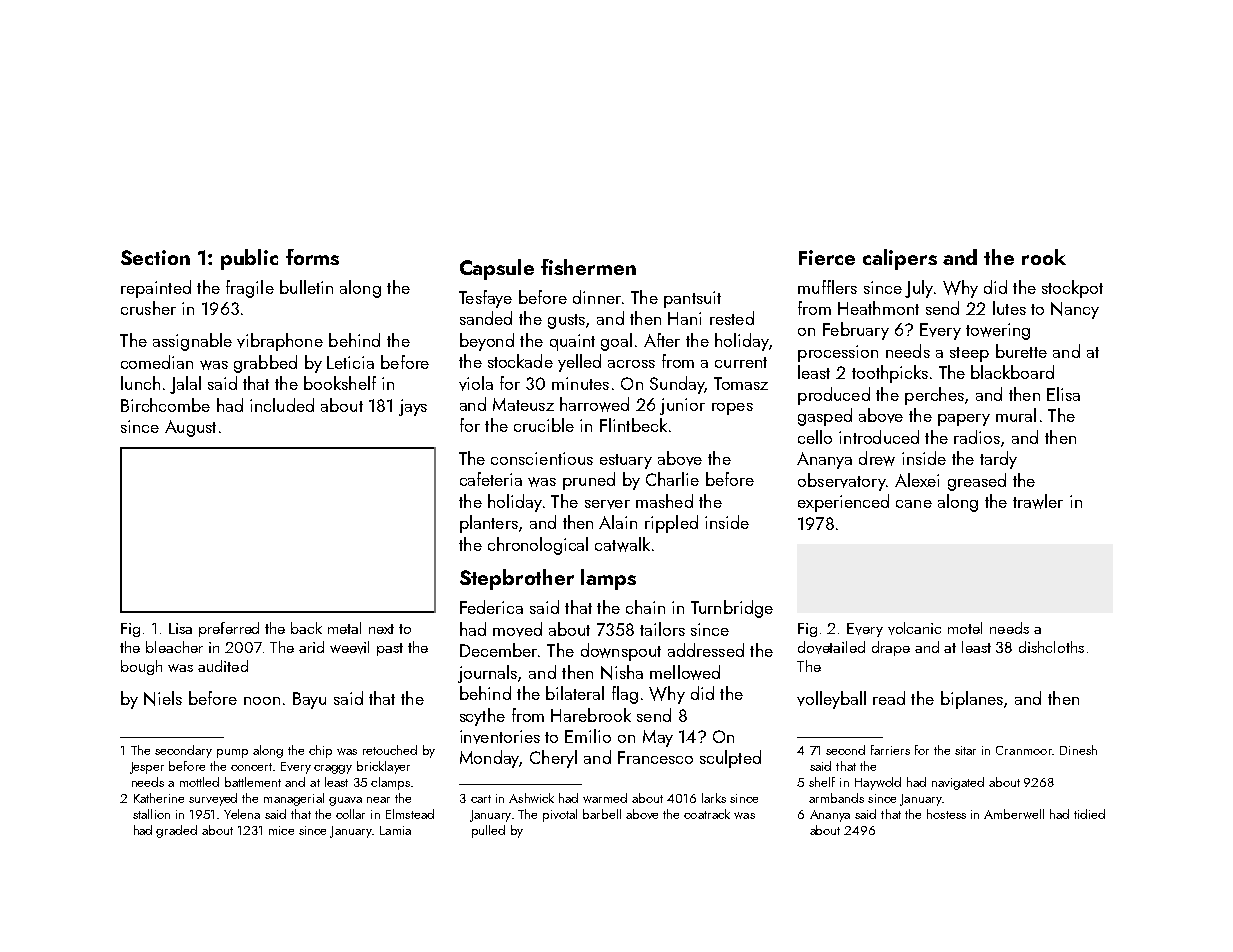  What do you see at coordinates (706, 650) in the screenshot?
I see `addressed` at bounding box center [706, 650].
